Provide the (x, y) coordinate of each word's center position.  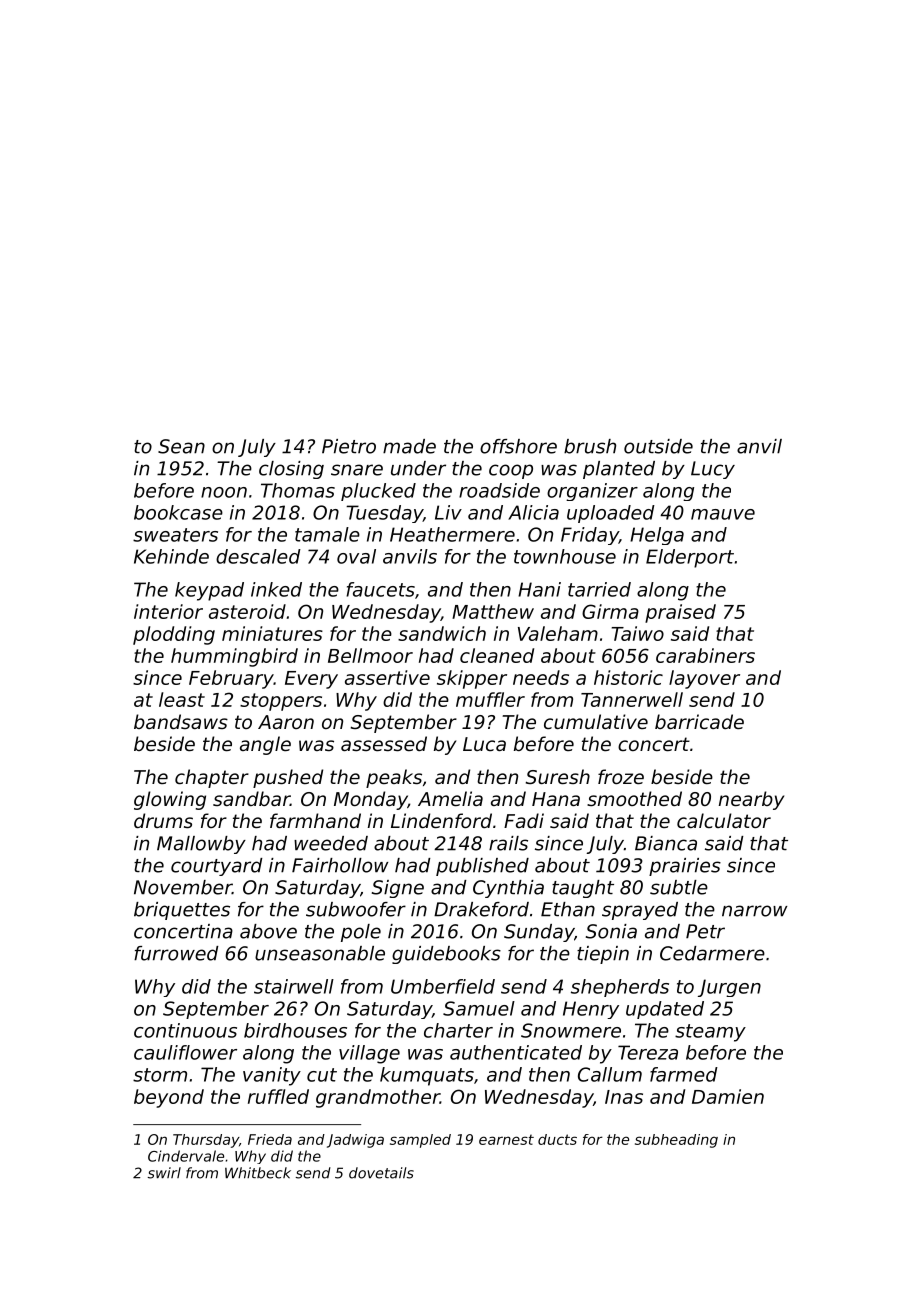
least (182, 699)
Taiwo (638, 633)
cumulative (596, 721)
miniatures (272, 633)
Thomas (298, 490)
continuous (185, 1030)
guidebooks (446, 955)
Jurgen (729, 988)
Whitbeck (258, 1173)
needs (541, 677)
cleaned (497, 655)
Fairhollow (340, 865)
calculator (724, 820)
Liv (448, 512)
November (183, 887)
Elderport (690, 558)
